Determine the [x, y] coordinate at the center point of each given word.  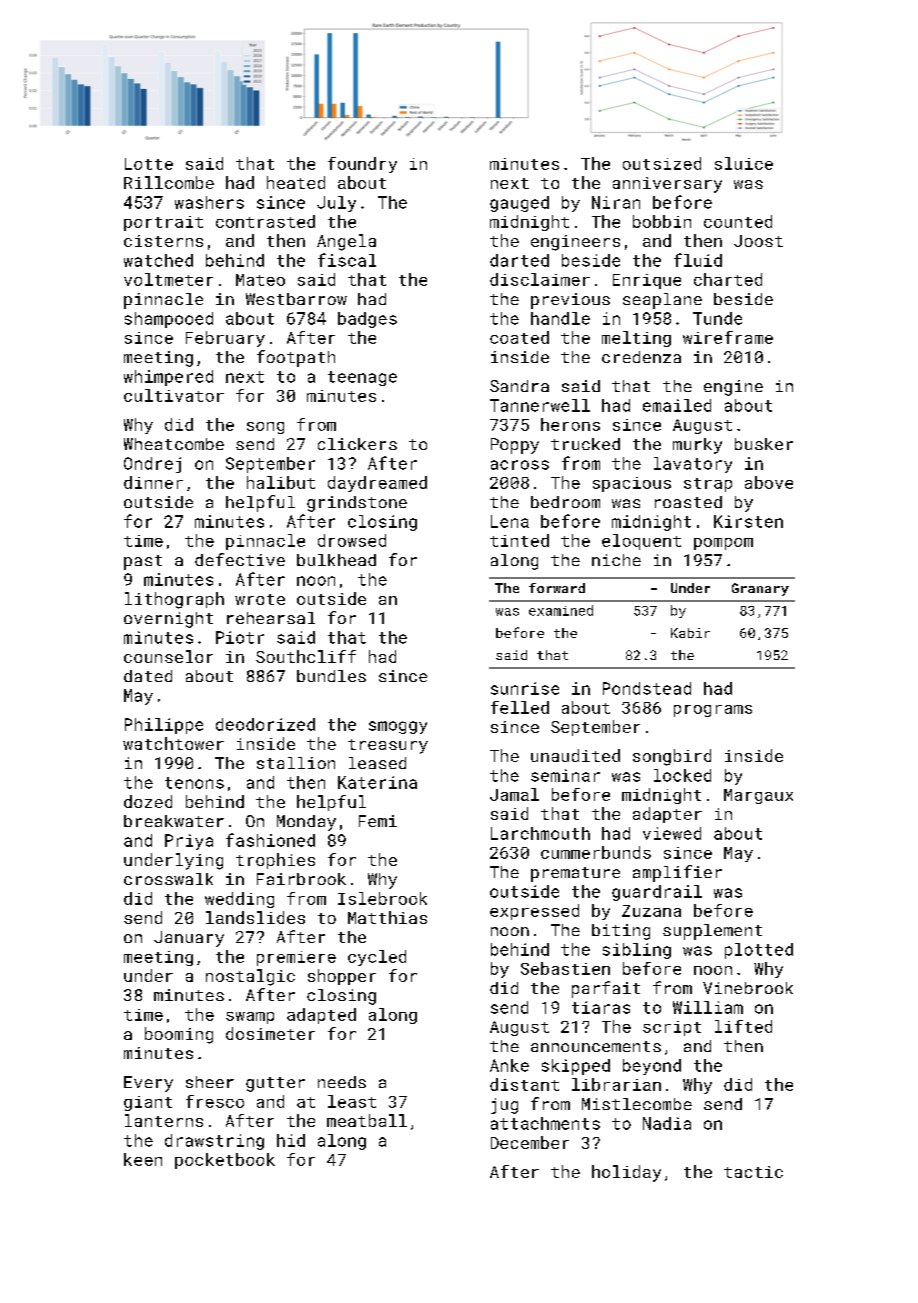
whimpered [168, 378]
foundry [362, 165]
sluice [744, 163]
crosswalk [168, 879]
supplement [712, 932]
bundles [331, 676]
